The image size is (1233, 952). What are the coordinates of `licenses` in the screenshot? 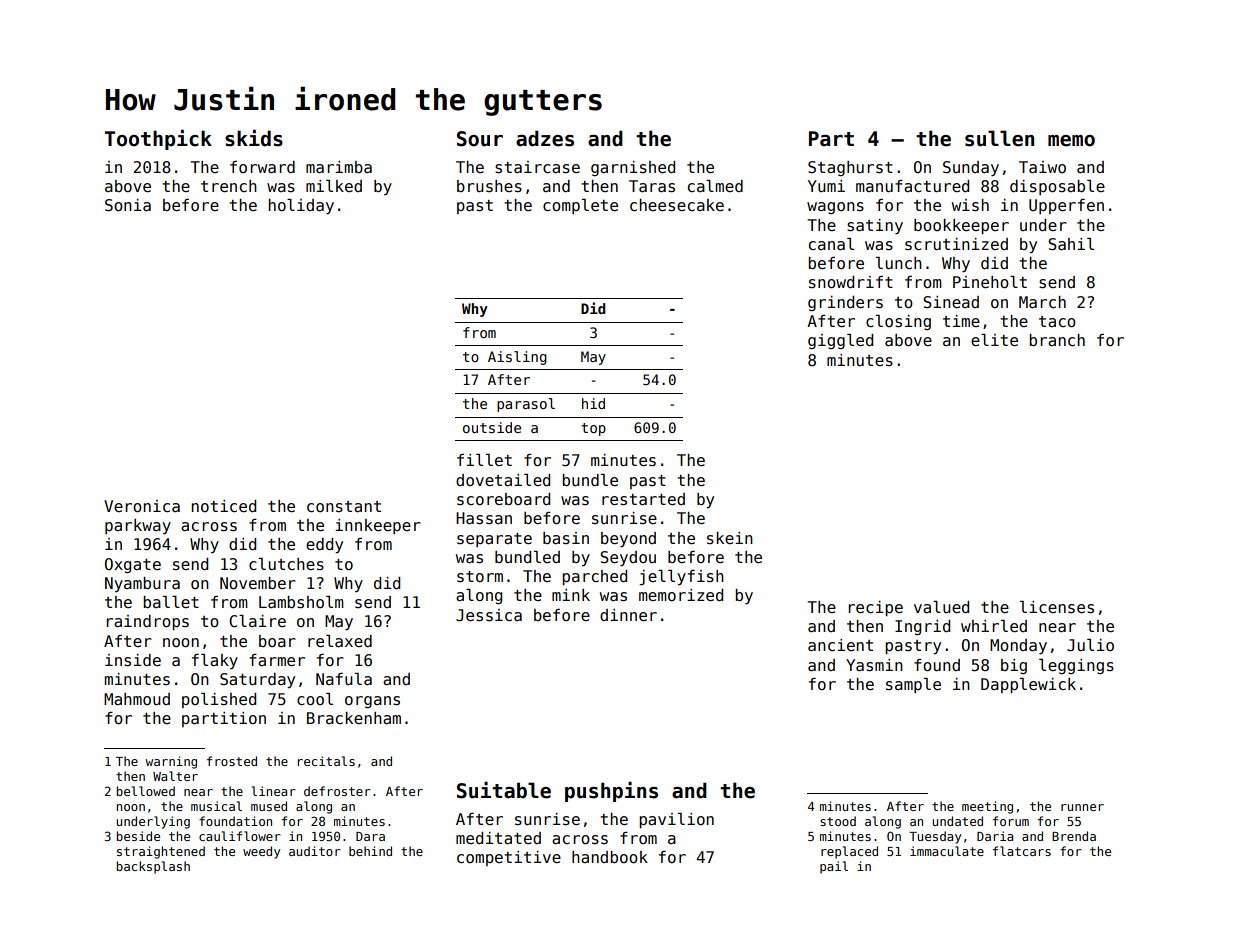 It's located at (1057, 607).
